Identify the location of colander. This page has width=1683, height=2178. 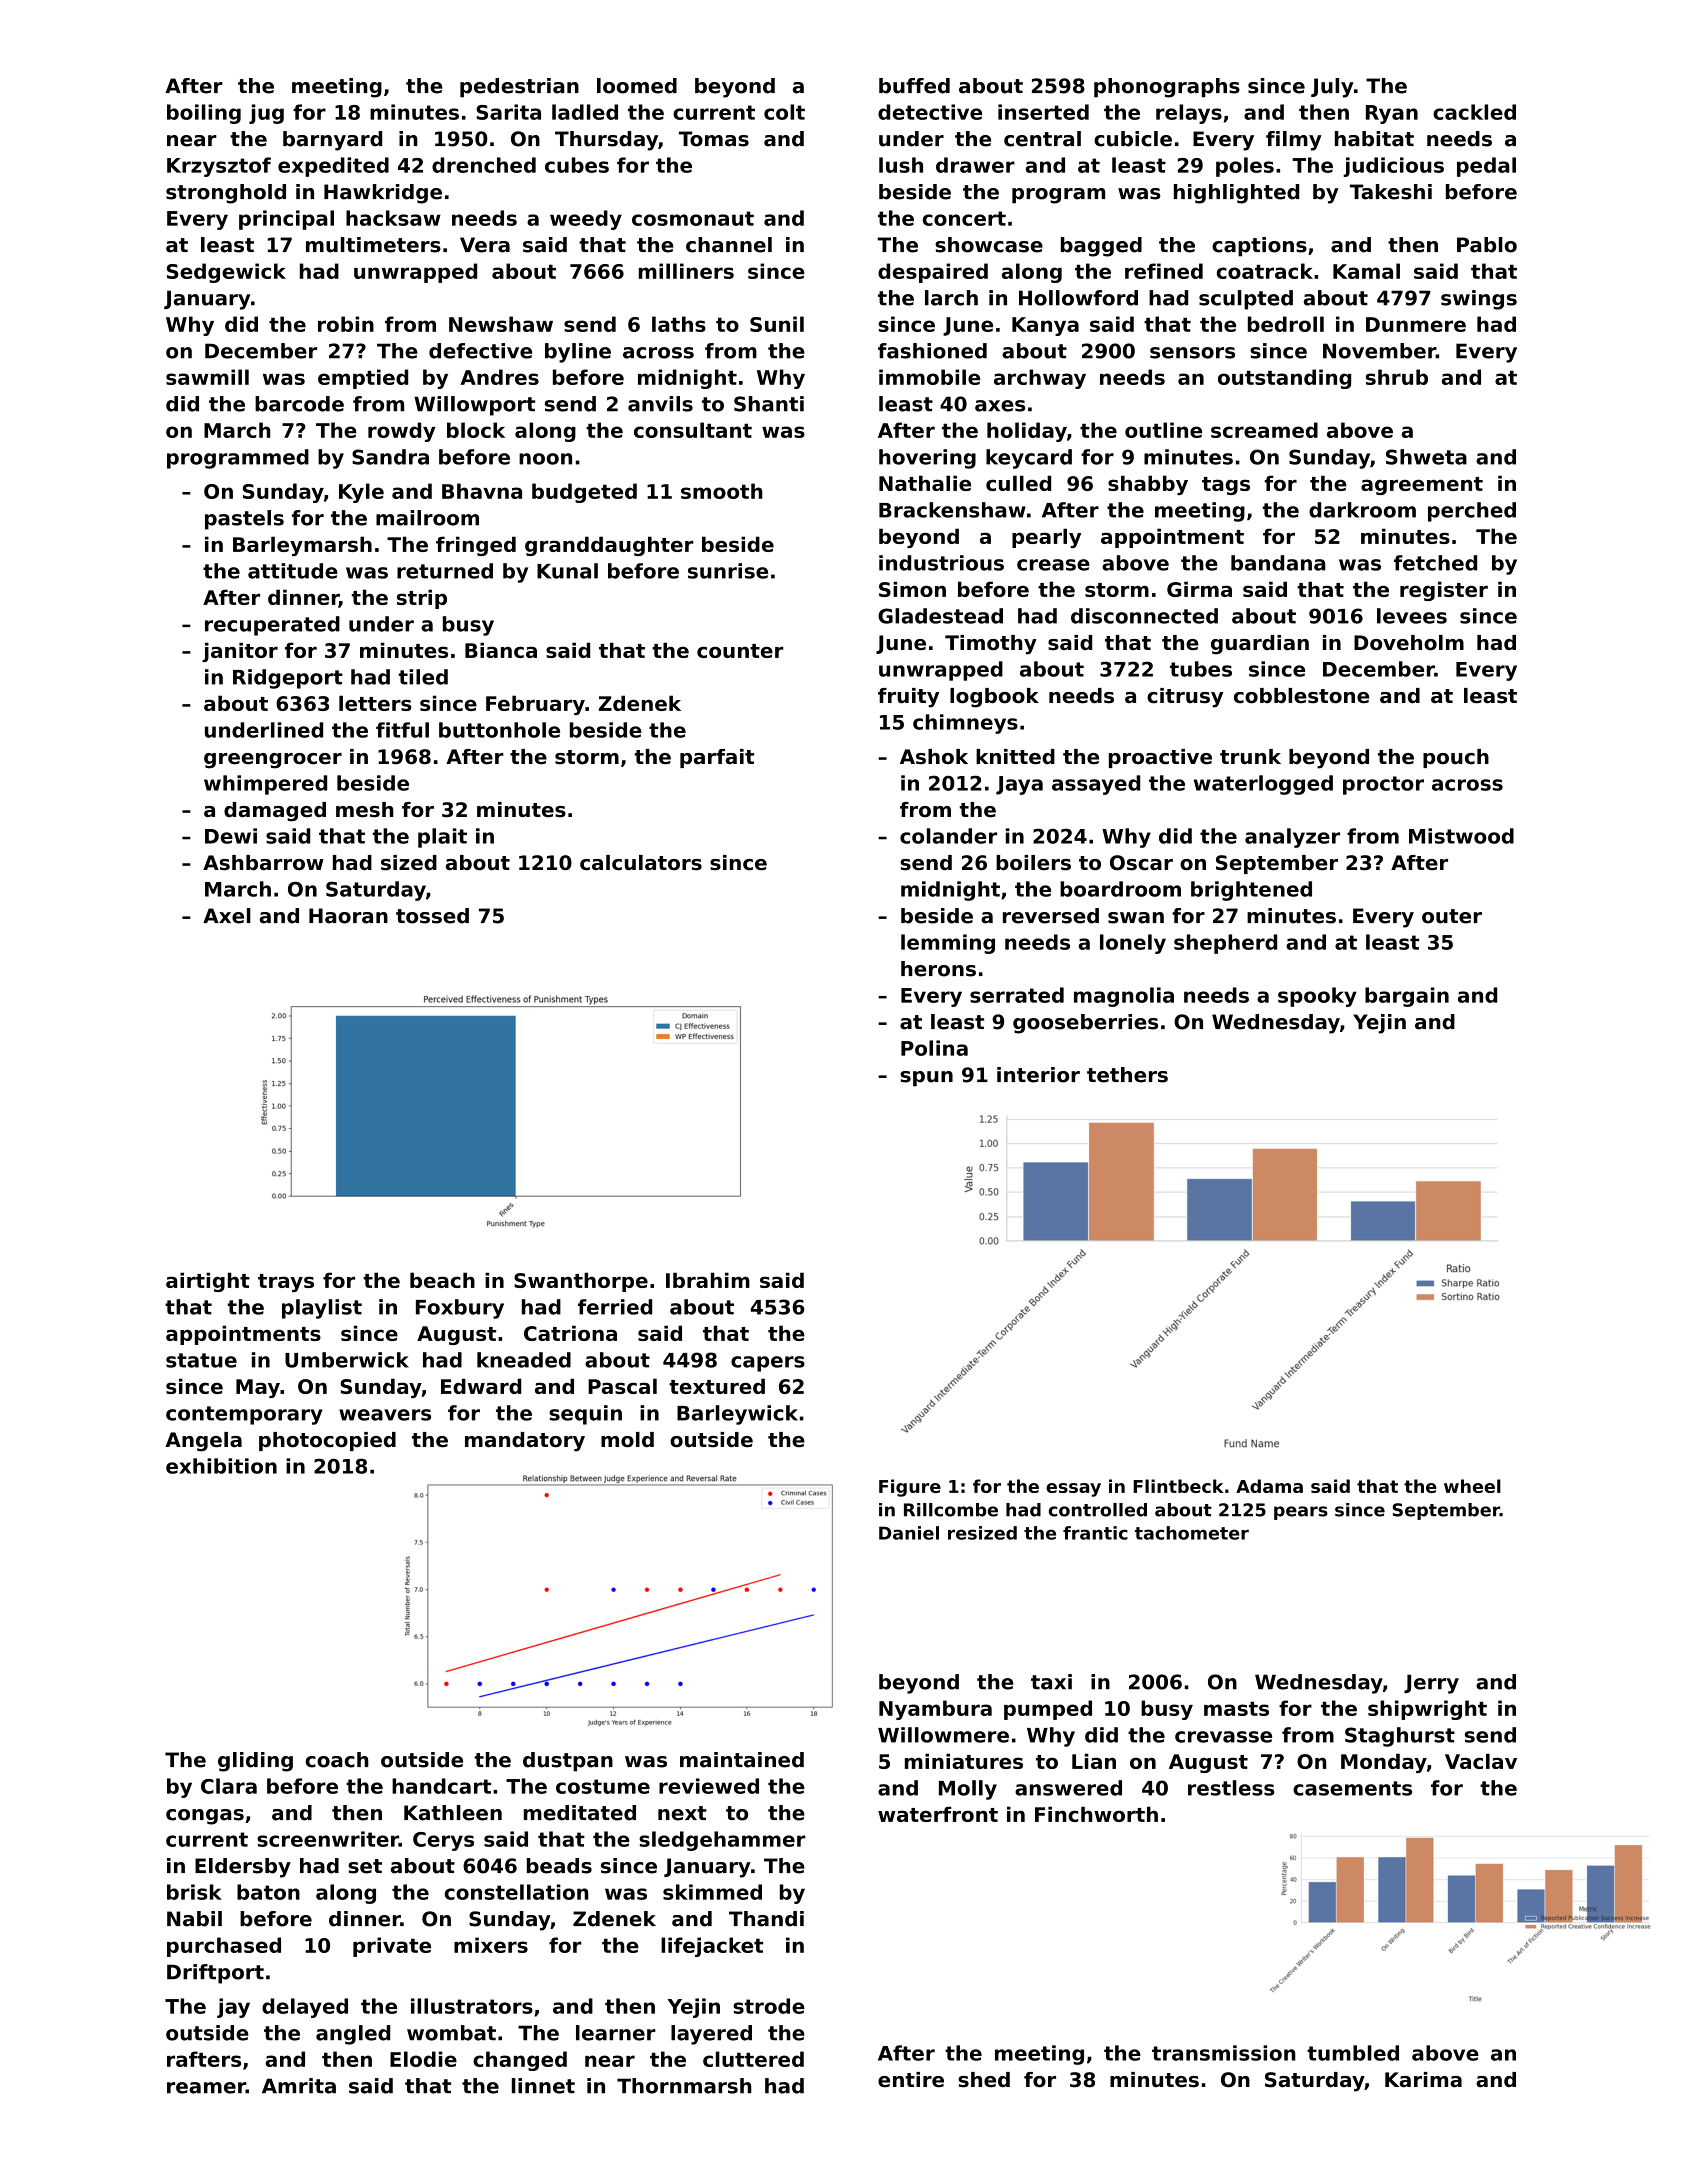
(948, 836).
